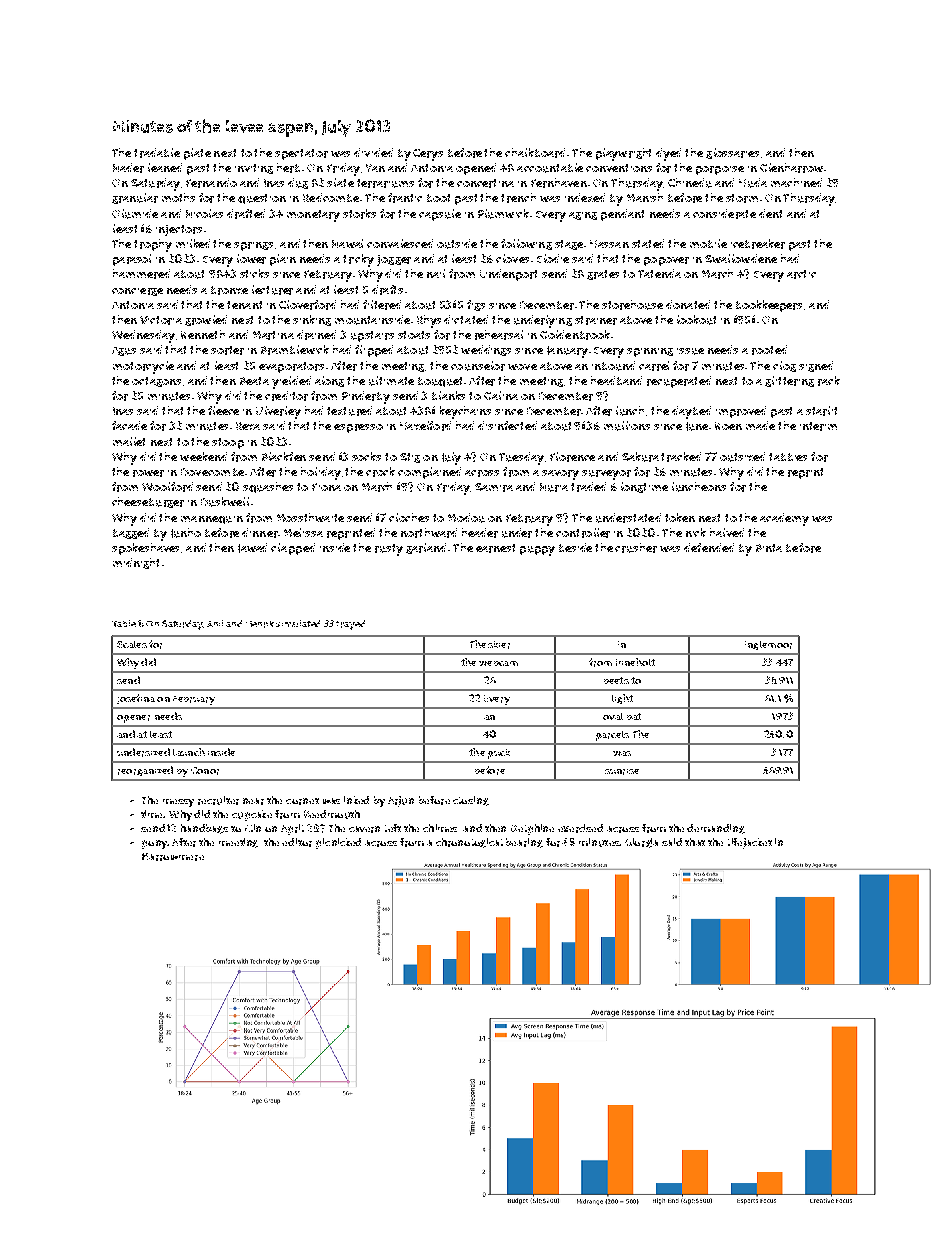 The image size is (952, 1233). What do you see at coordinates (469, 843) in the page?
I see `chronological` at bounding box center [469, 843].
